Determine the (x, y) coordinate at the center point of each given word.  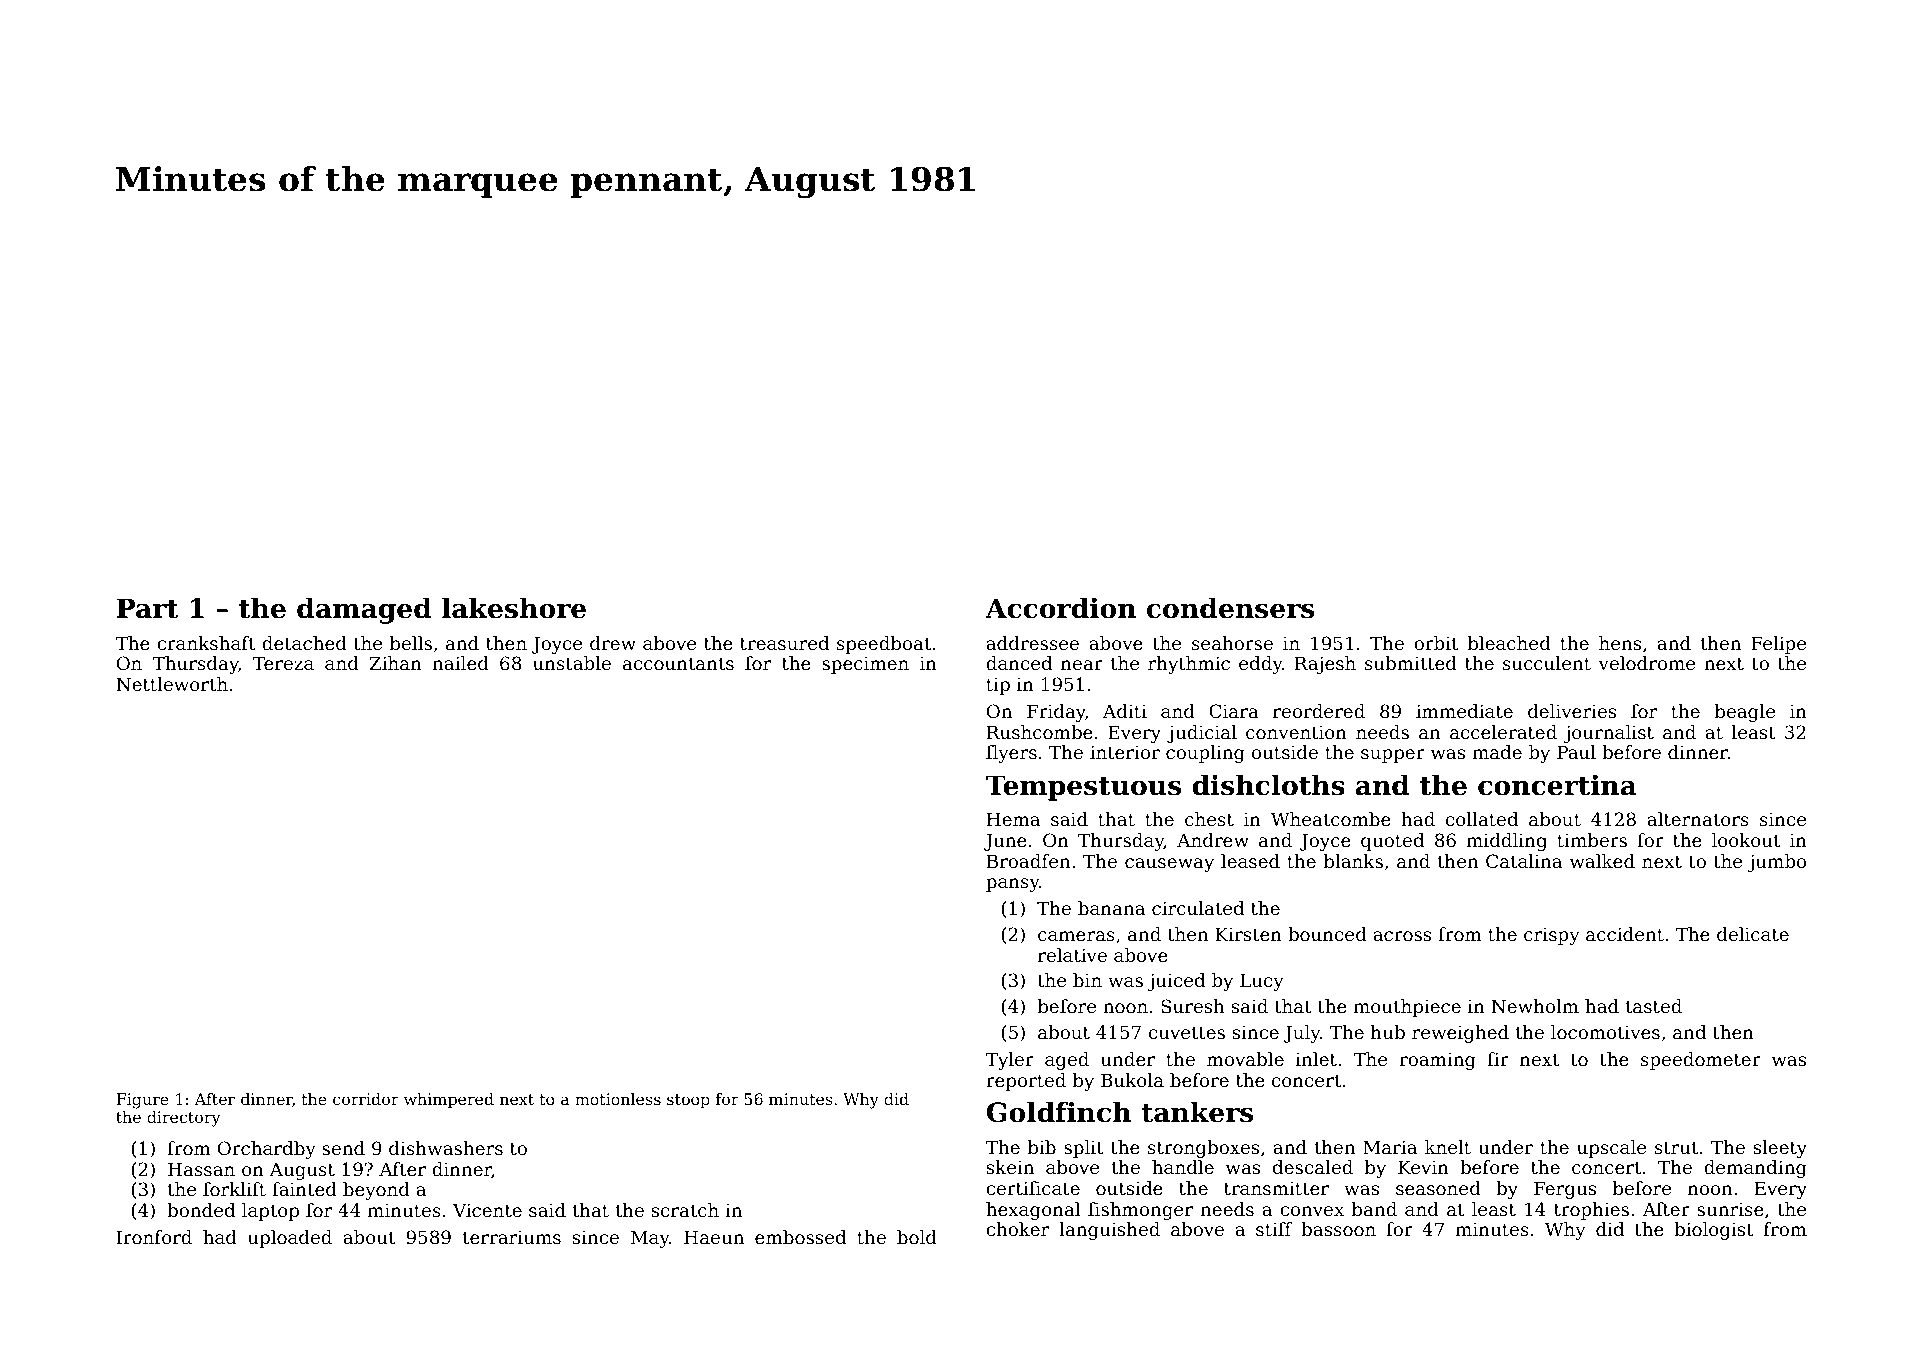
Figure (142, 1101)
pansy (1013, 885)
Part (148, 608)
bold (917, 1237)
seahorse (1232, 643)
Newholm (1535, 1006)
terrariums (512, 1237)
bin (1087, 980)
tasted (1654, 1006)
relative (1072, 955)
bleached (1509, 643)
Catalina (1524, 861)
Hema (1013, 819)
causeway (1169, 865)
